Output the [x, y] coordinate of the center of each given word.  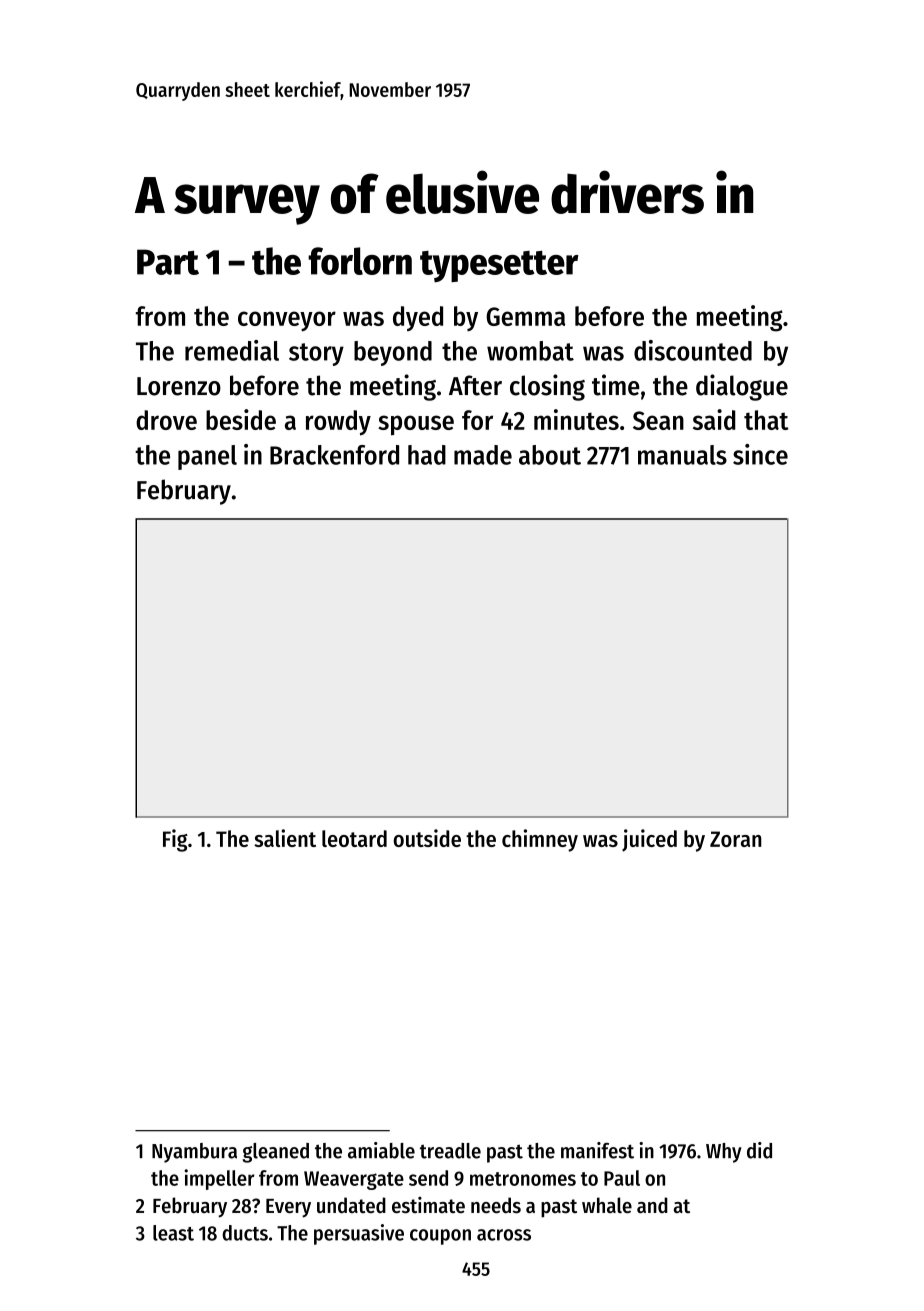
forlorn [360, 261]
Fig [175, 840]
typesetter [499, 267]
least [173, 1233]
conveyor [287, 321]
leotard [354, 838]
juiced [649, 840]
